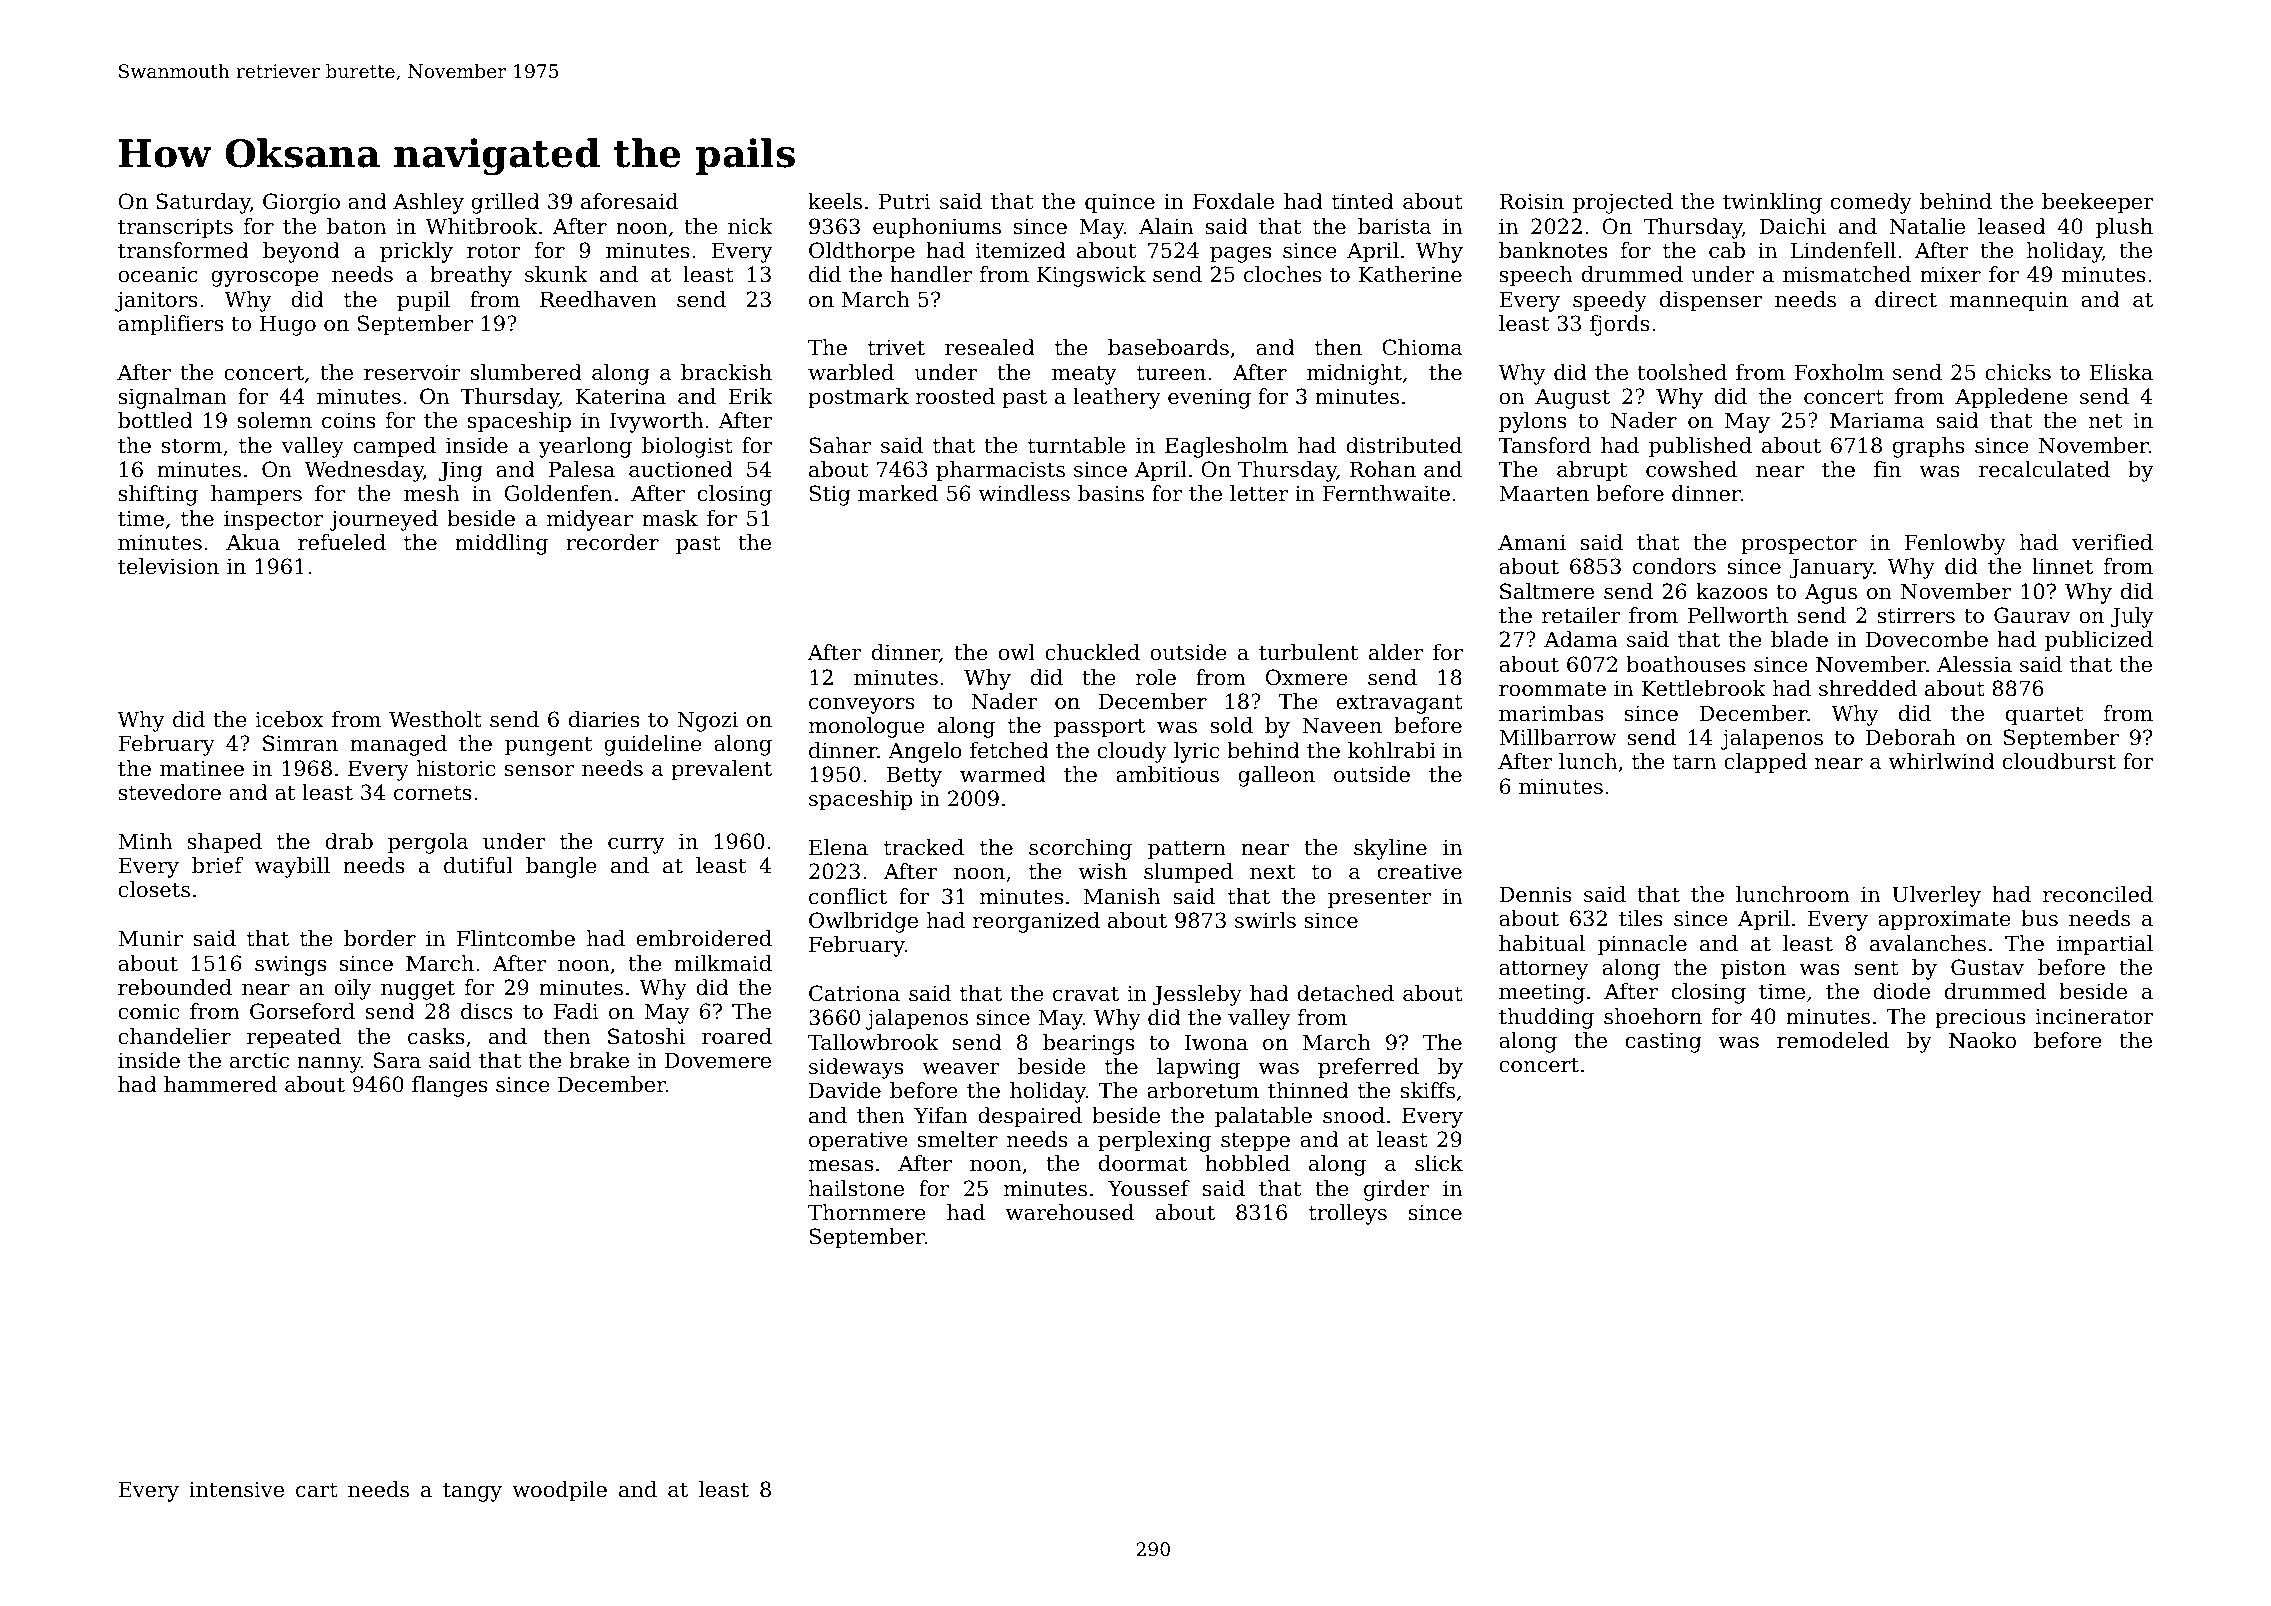 The image size is (2271, 1606). What do you see at coordinates (1982, 1040) in the screenshot?
I see `Naoko` at bounding box center [1982, 1040].
